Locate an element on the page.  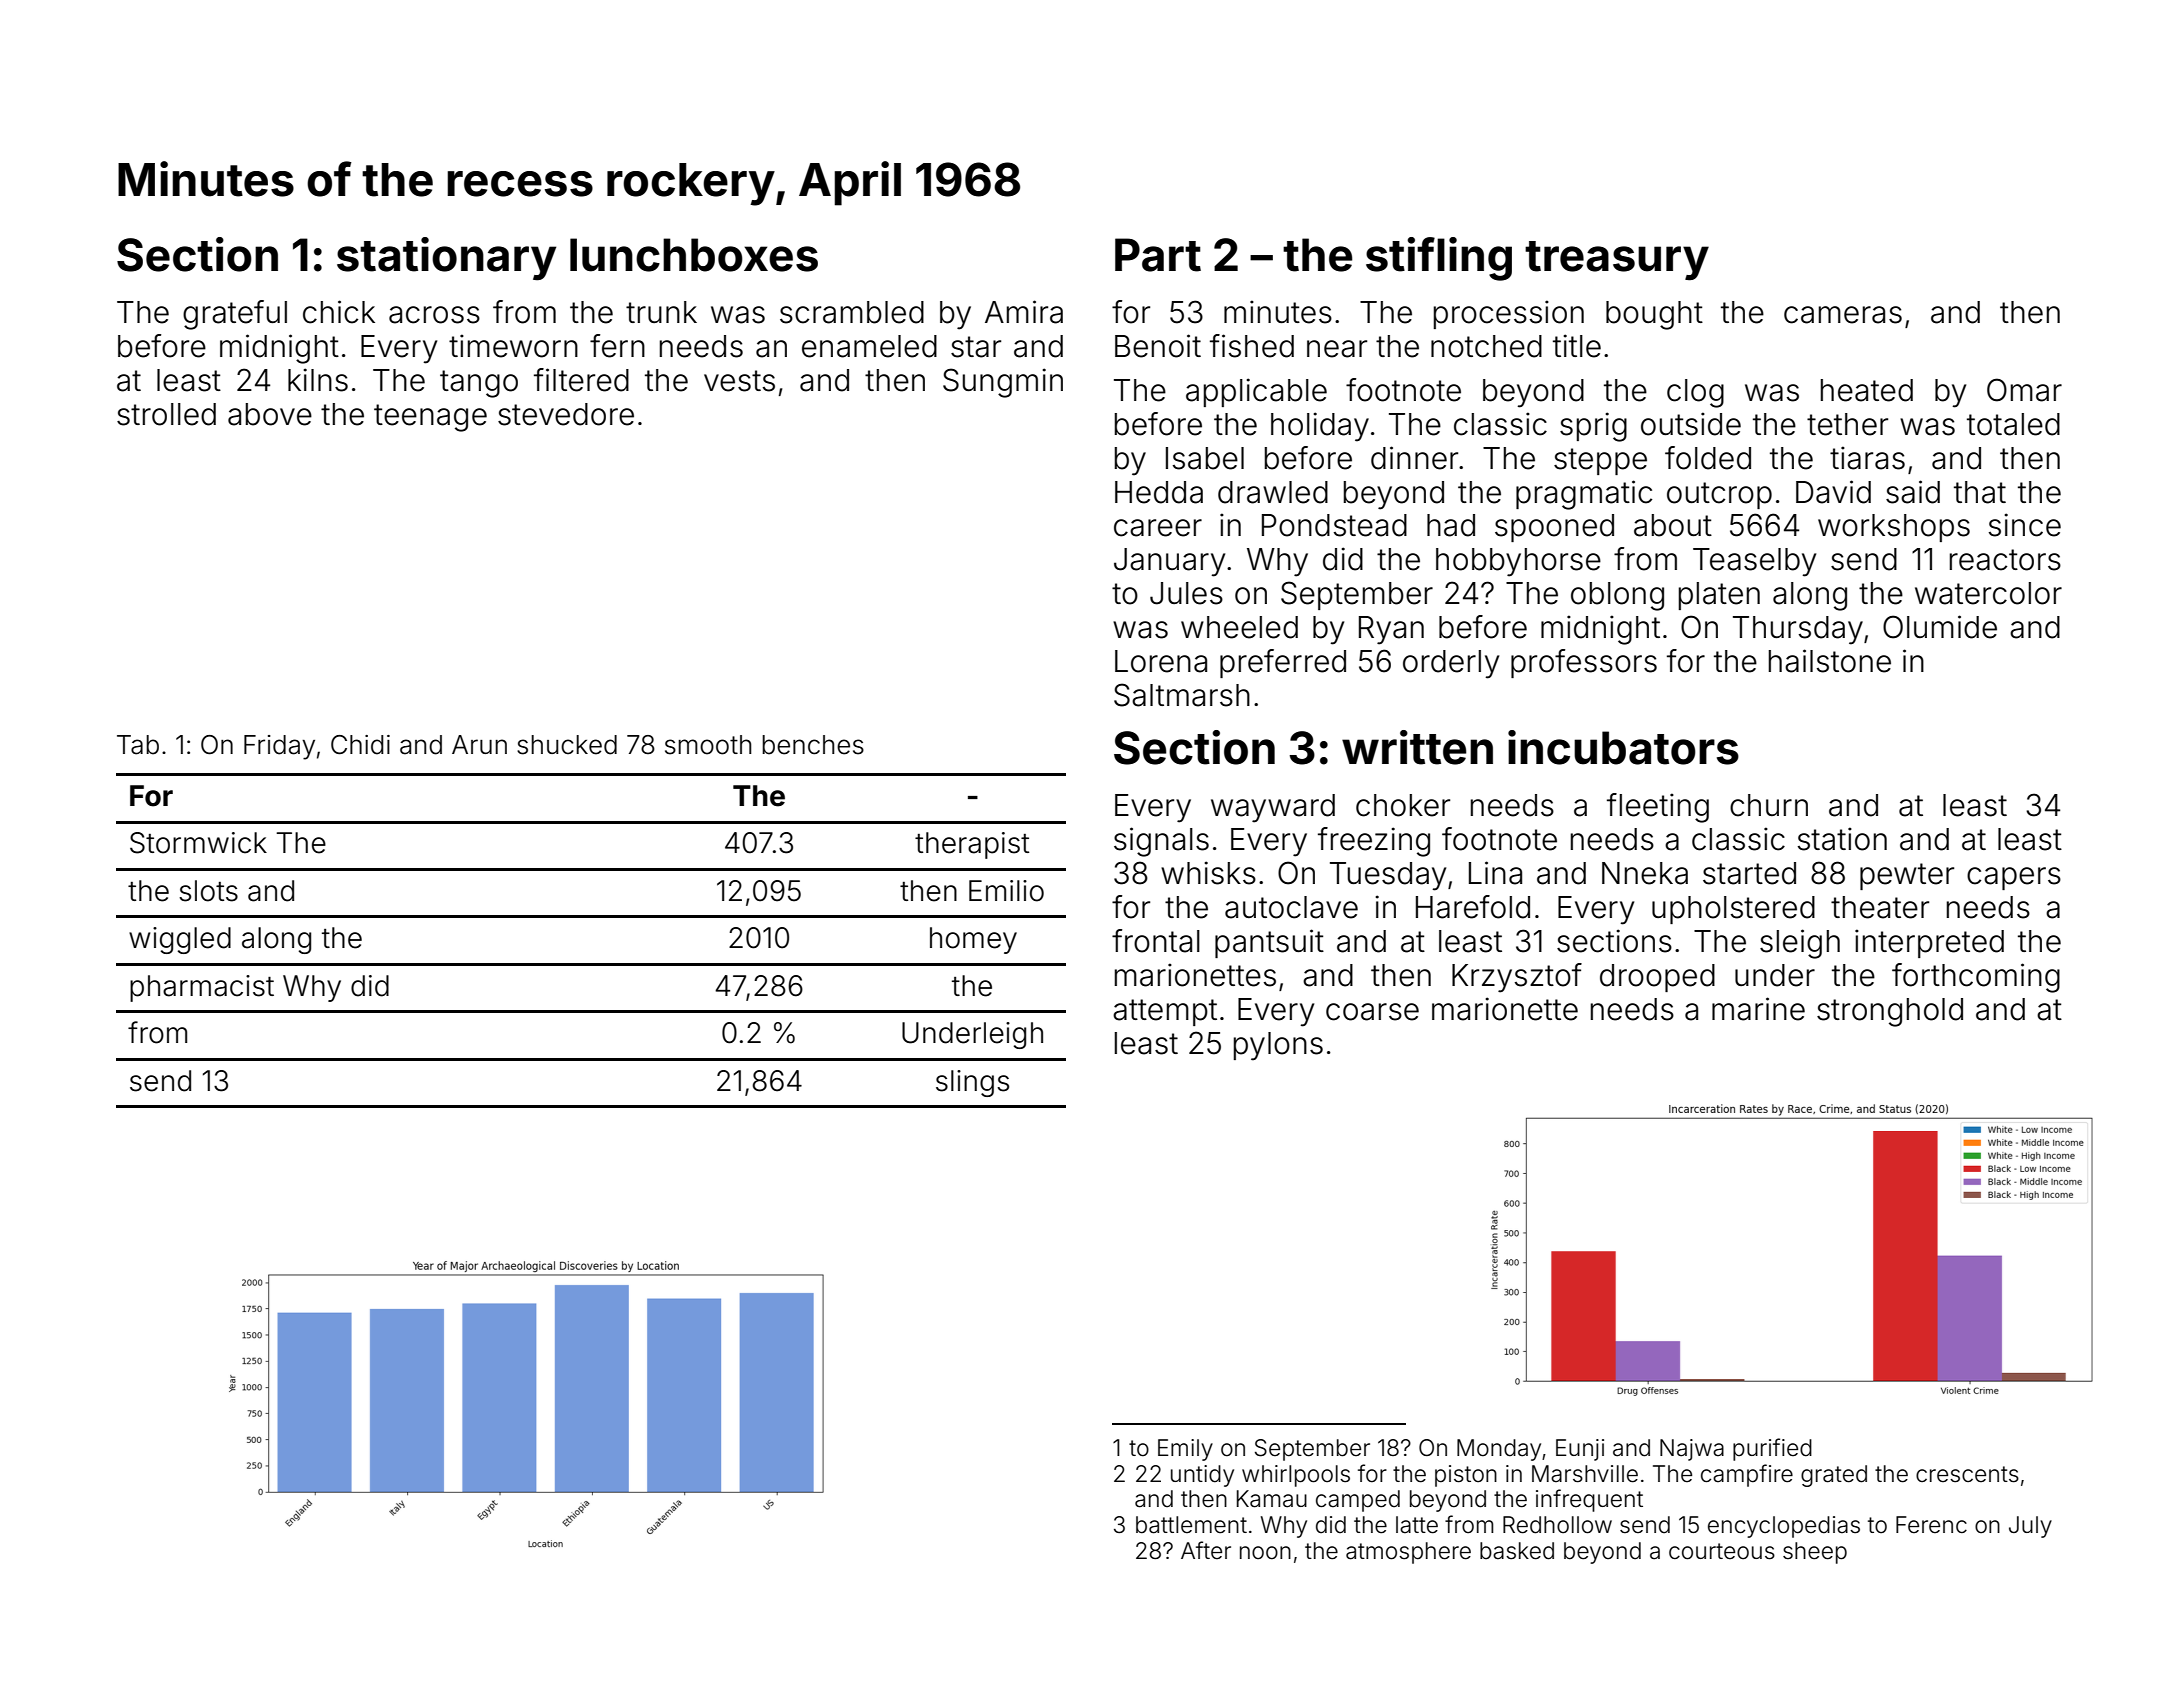
Sungmin is located at coordinates (1003, 383).
